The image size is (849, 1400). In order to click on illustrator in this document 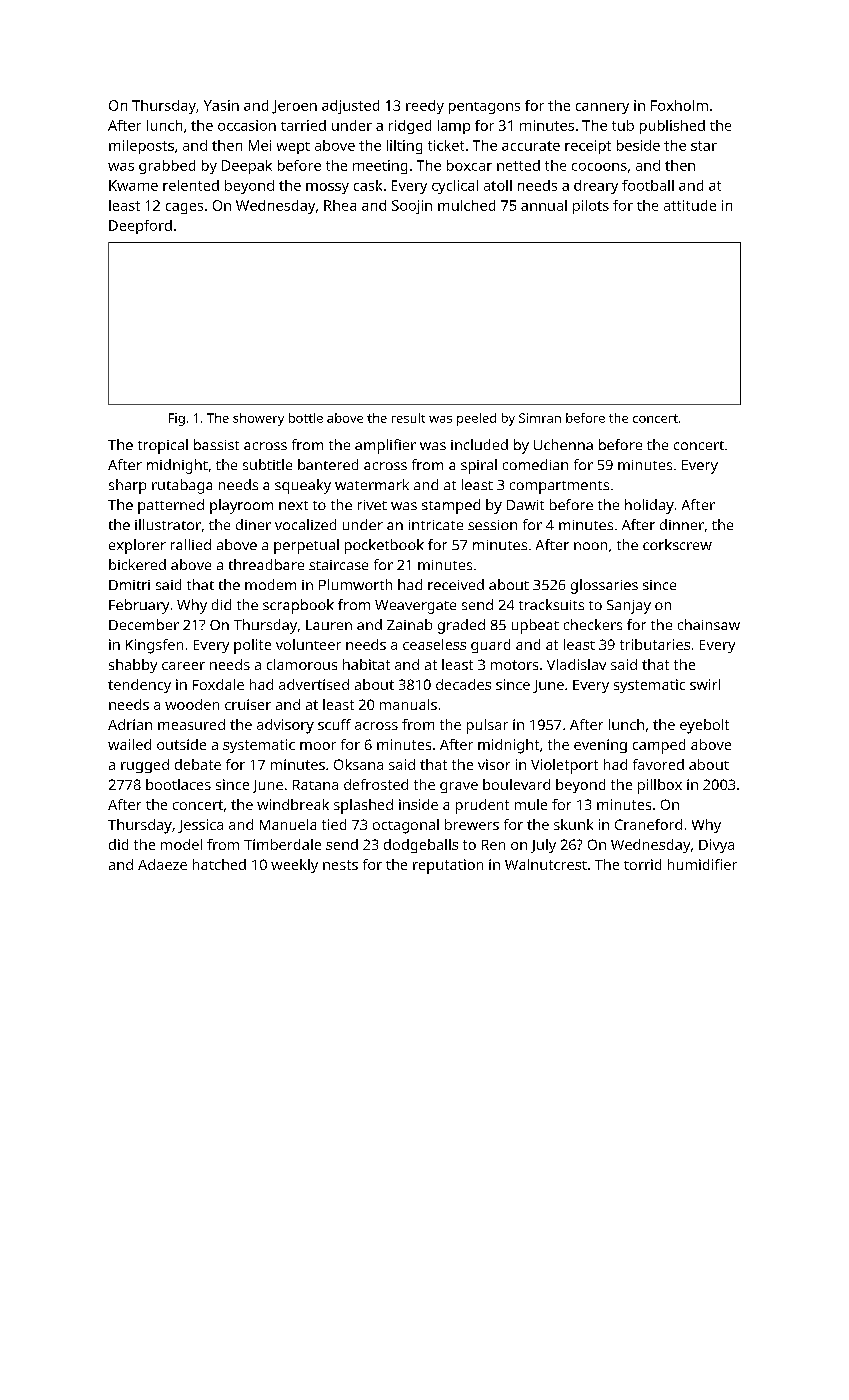, I will do `click(168, 524)`.
